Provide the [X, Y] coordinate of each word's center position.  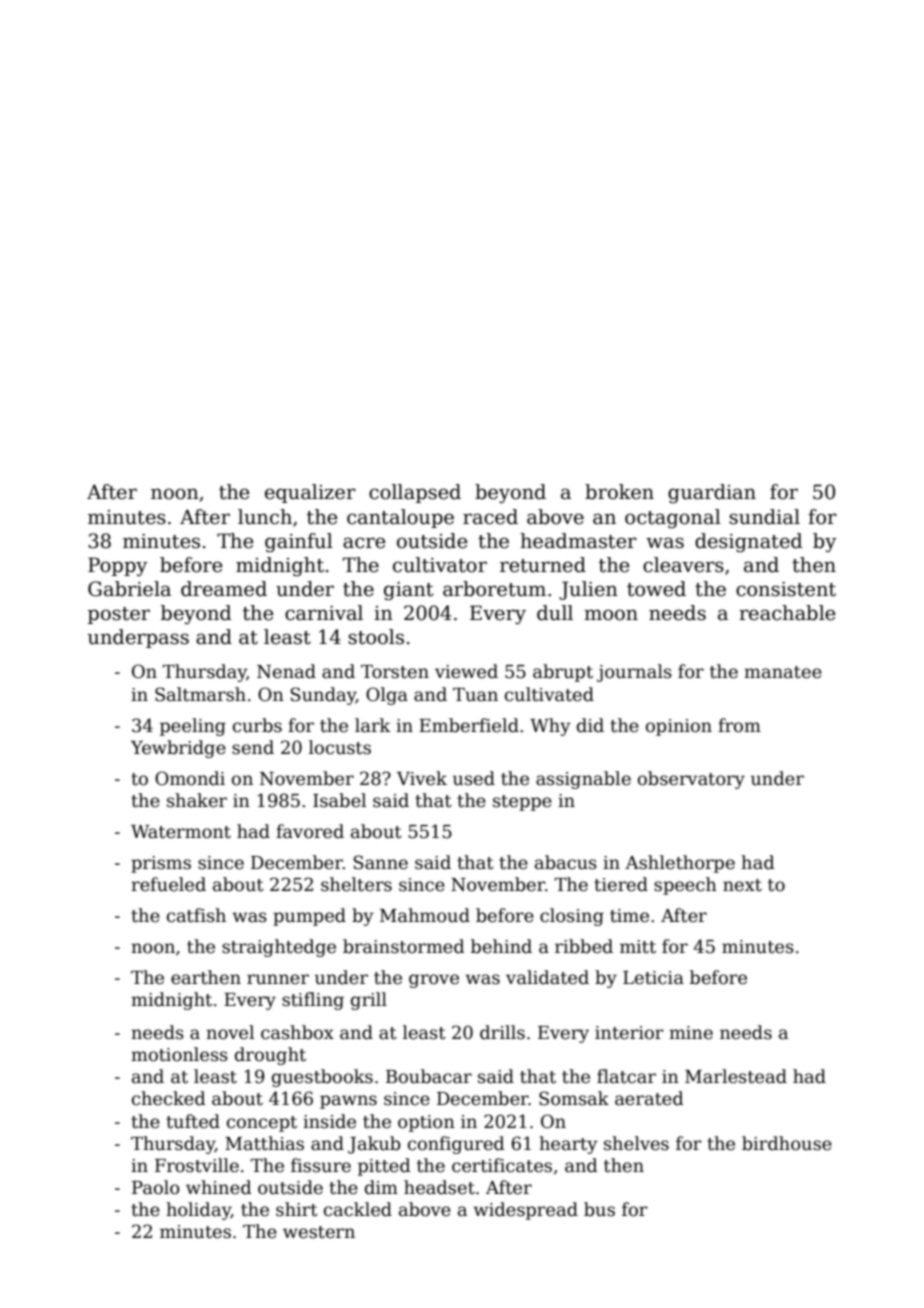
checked [169, 1098]
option [426, 1123]
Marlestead [736, 1076]
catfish [196, 915]
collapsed [415, 493]
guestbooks [322, 1078]
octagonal [673, 519]
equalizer [310, 493]
